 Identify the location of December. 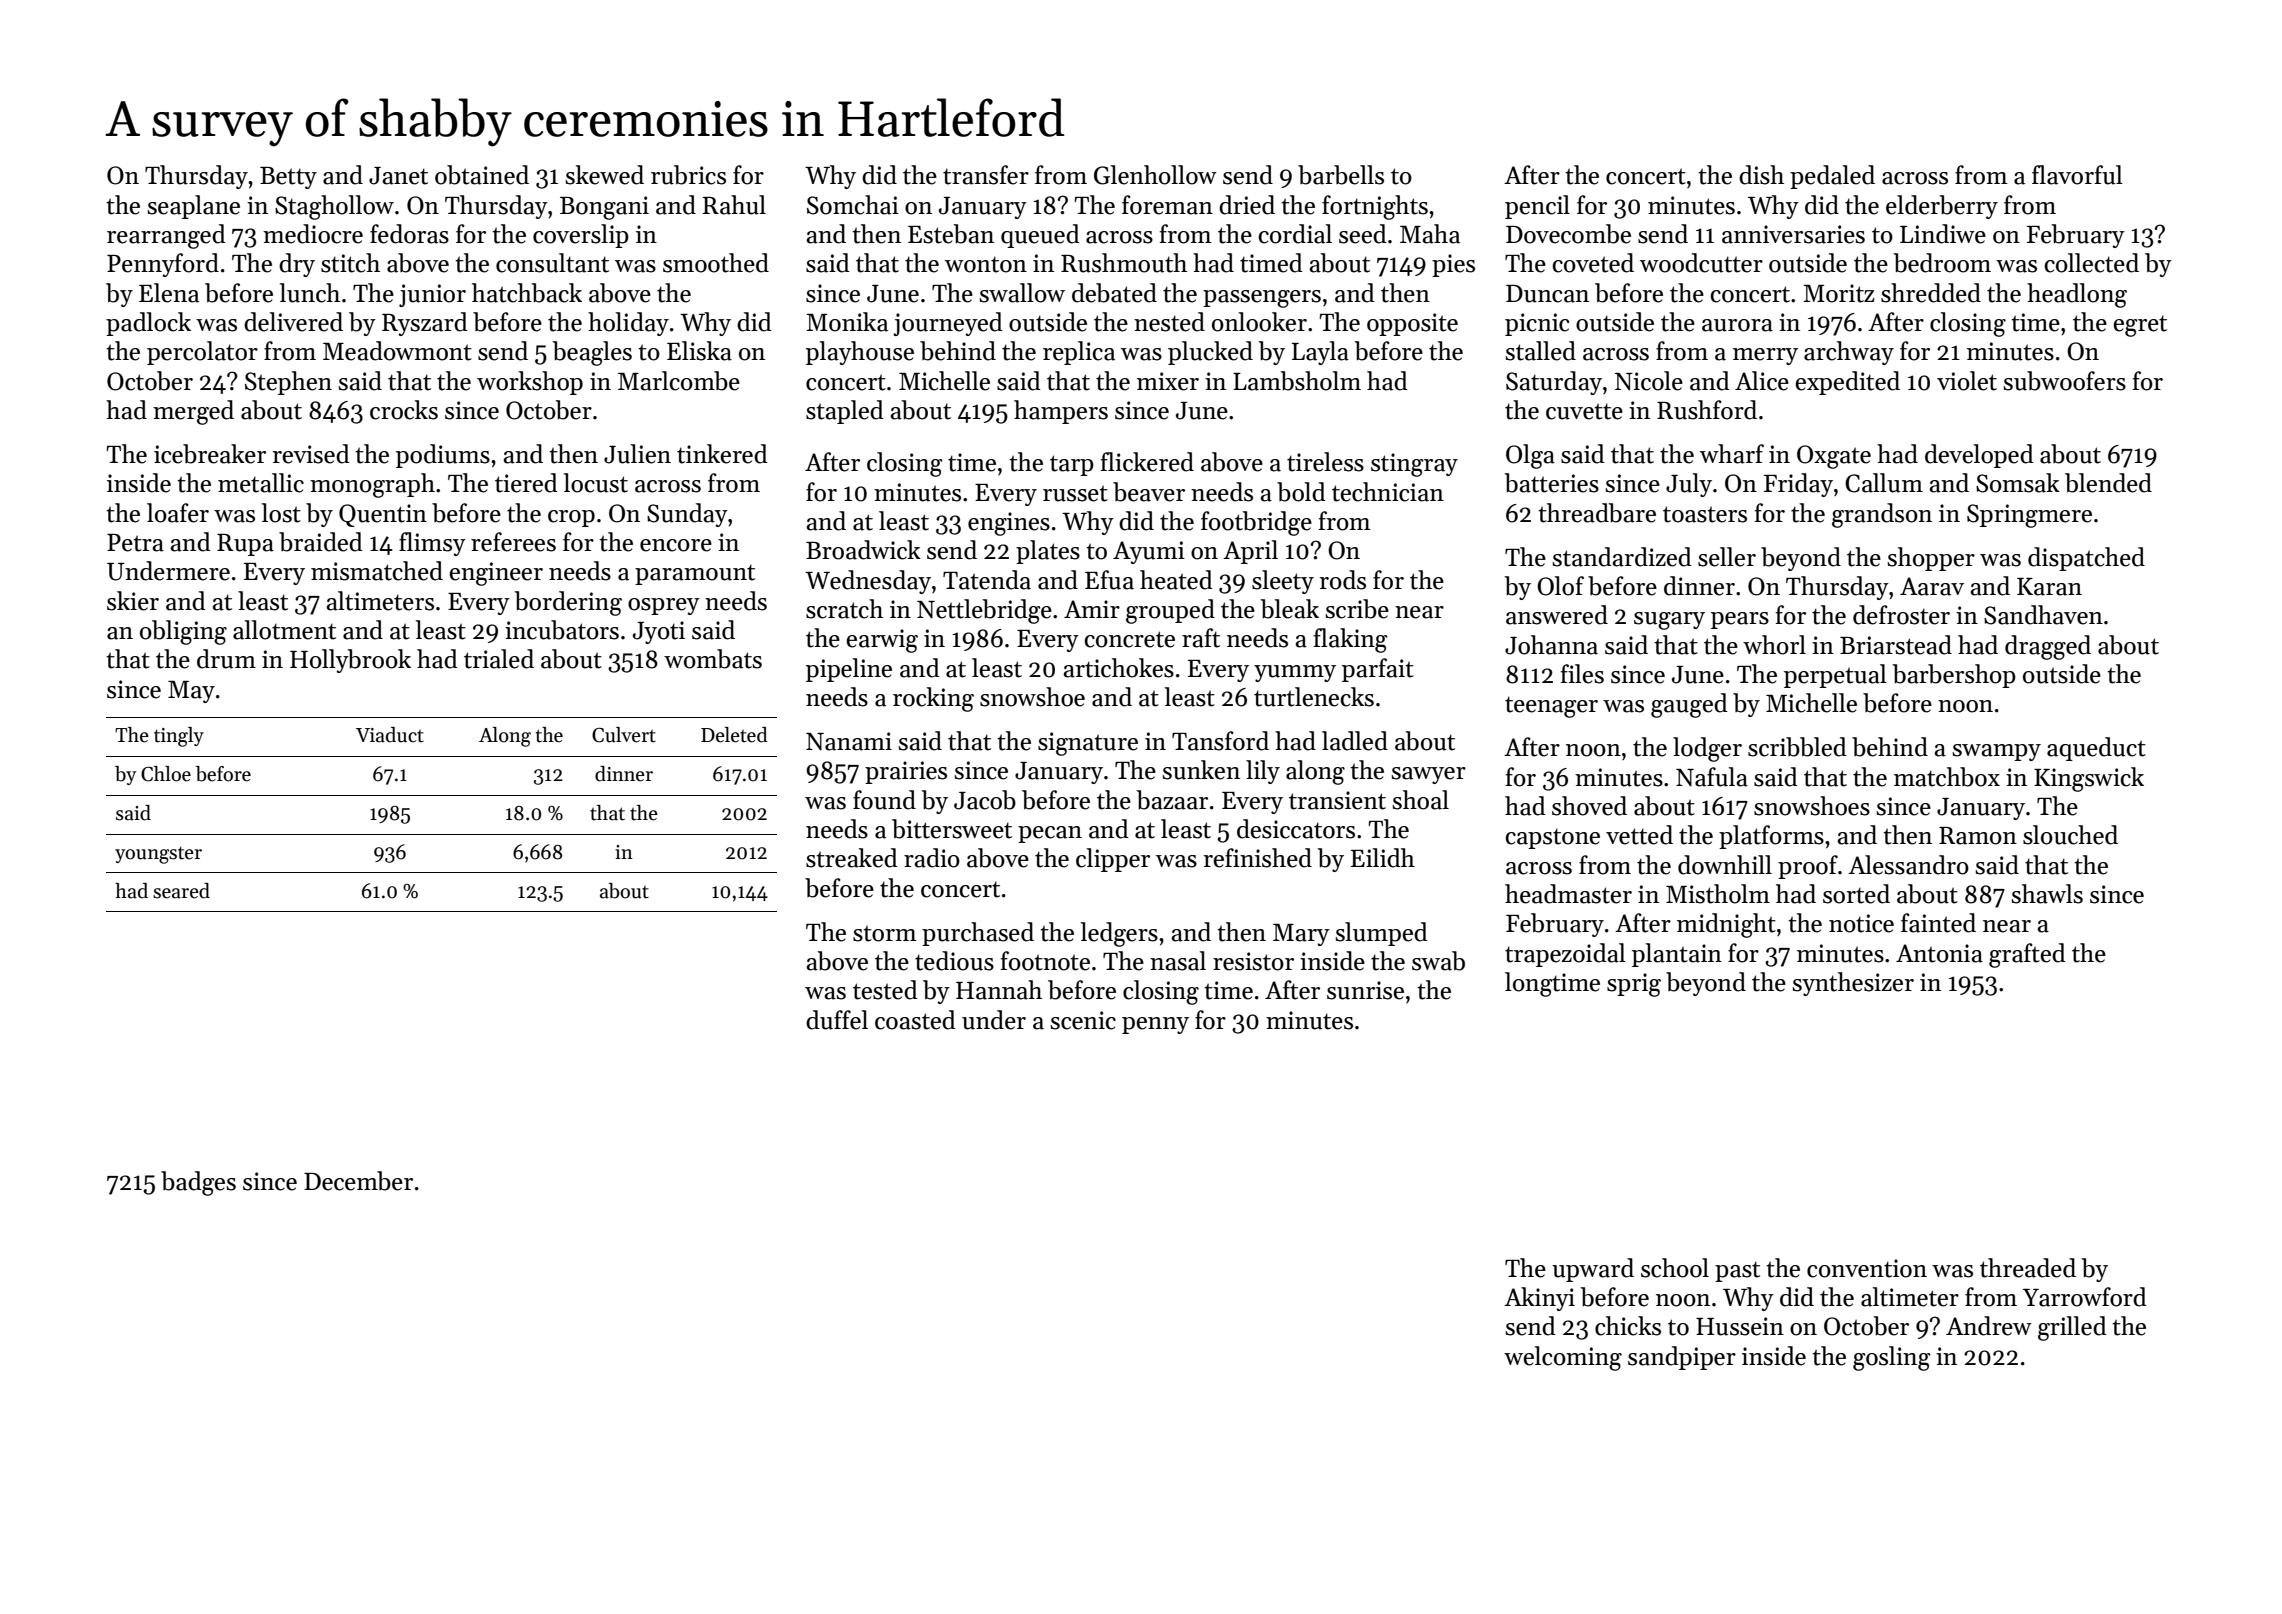
(358, 1181).
